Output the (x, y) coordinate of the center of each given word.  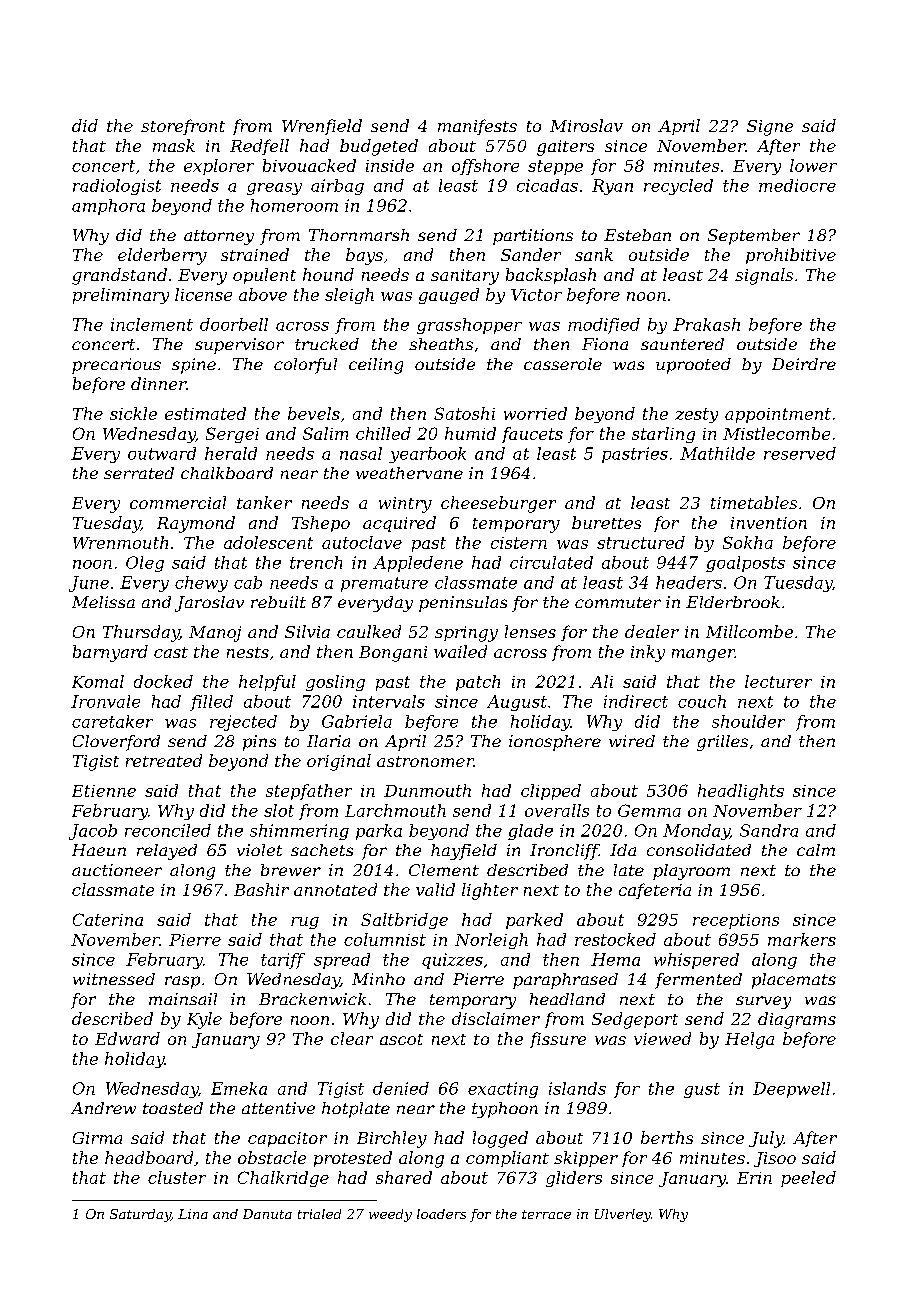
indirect (636, 701)
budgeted (379, 147)
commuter (618, 602)
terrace (546, 1214)
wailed (460, 651)
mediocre (797, 185)
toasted (173, 1108)
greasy (274, 189)
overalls (557, 810)
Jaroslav (209, 604)
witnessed (114, 979)
